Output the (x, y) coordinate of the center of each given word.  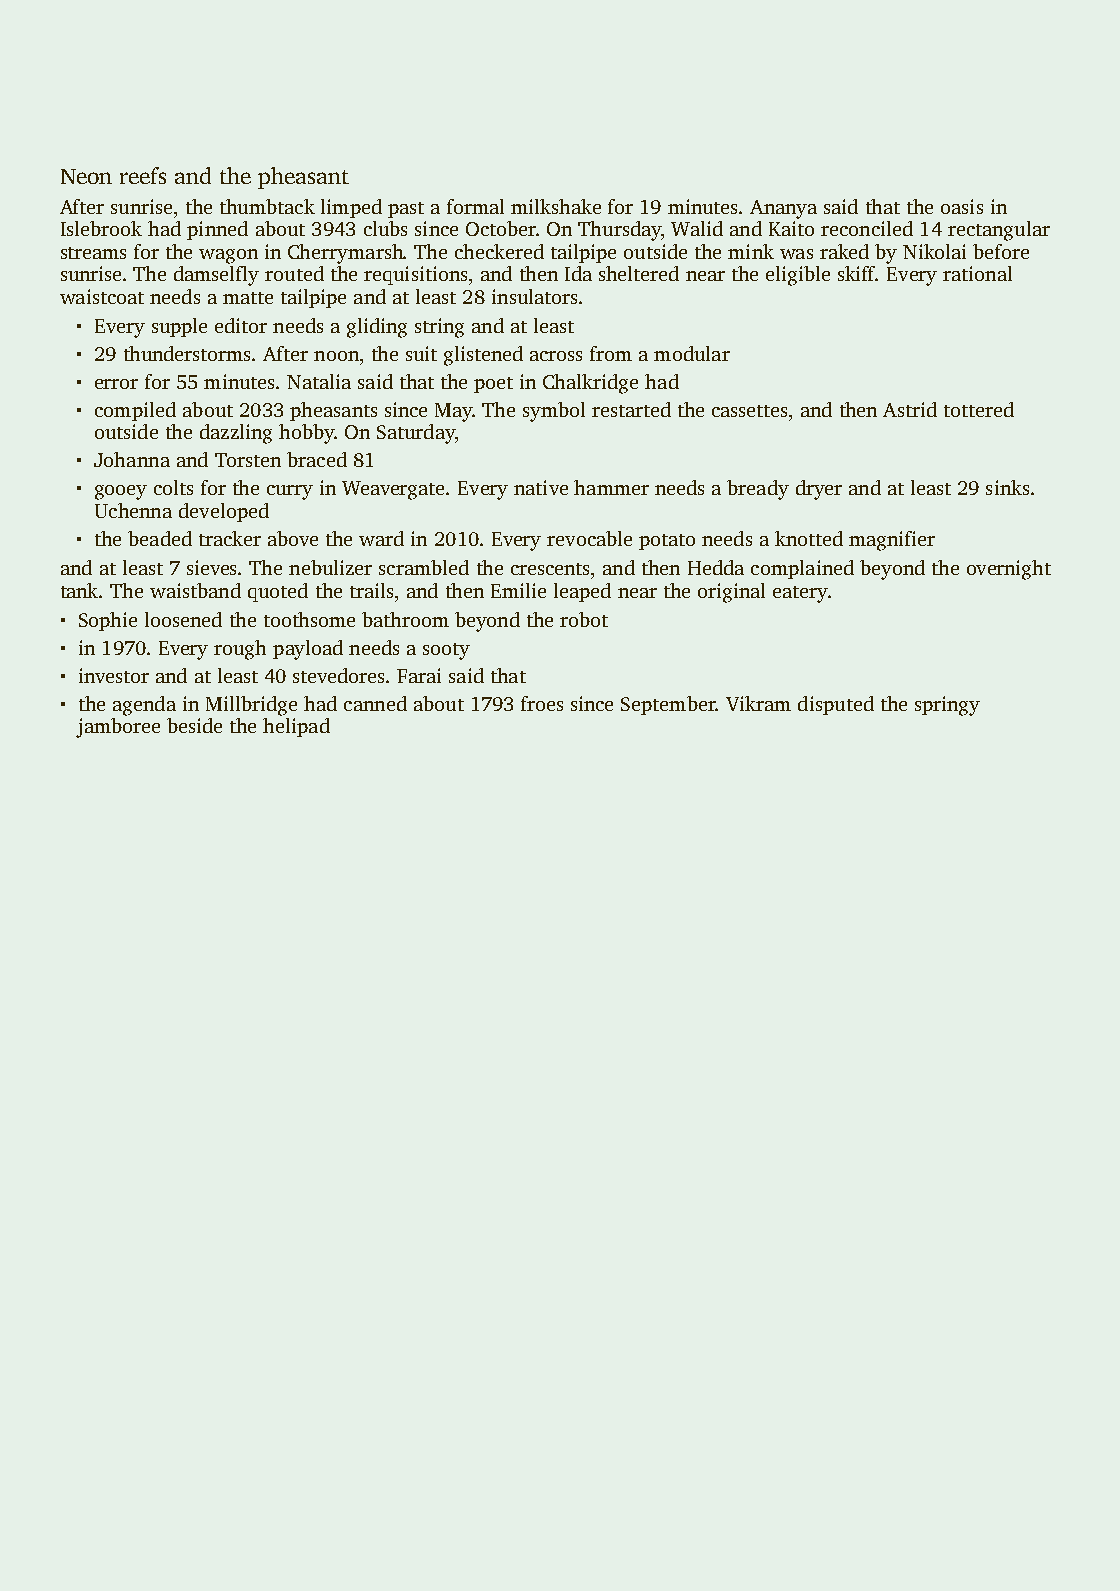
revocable (589, 538)
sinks (1007, 487)
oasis (962, 206)
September (668, 705)
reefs (143, 175)
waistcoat (102, 296)
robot (584, 619)
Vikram (758, 703)
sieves (213, 567)
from (611, 353)
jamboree (118, 728)
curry (290, 492)
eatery (800, 594)
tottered (979, 409)
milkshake (556, 206)
